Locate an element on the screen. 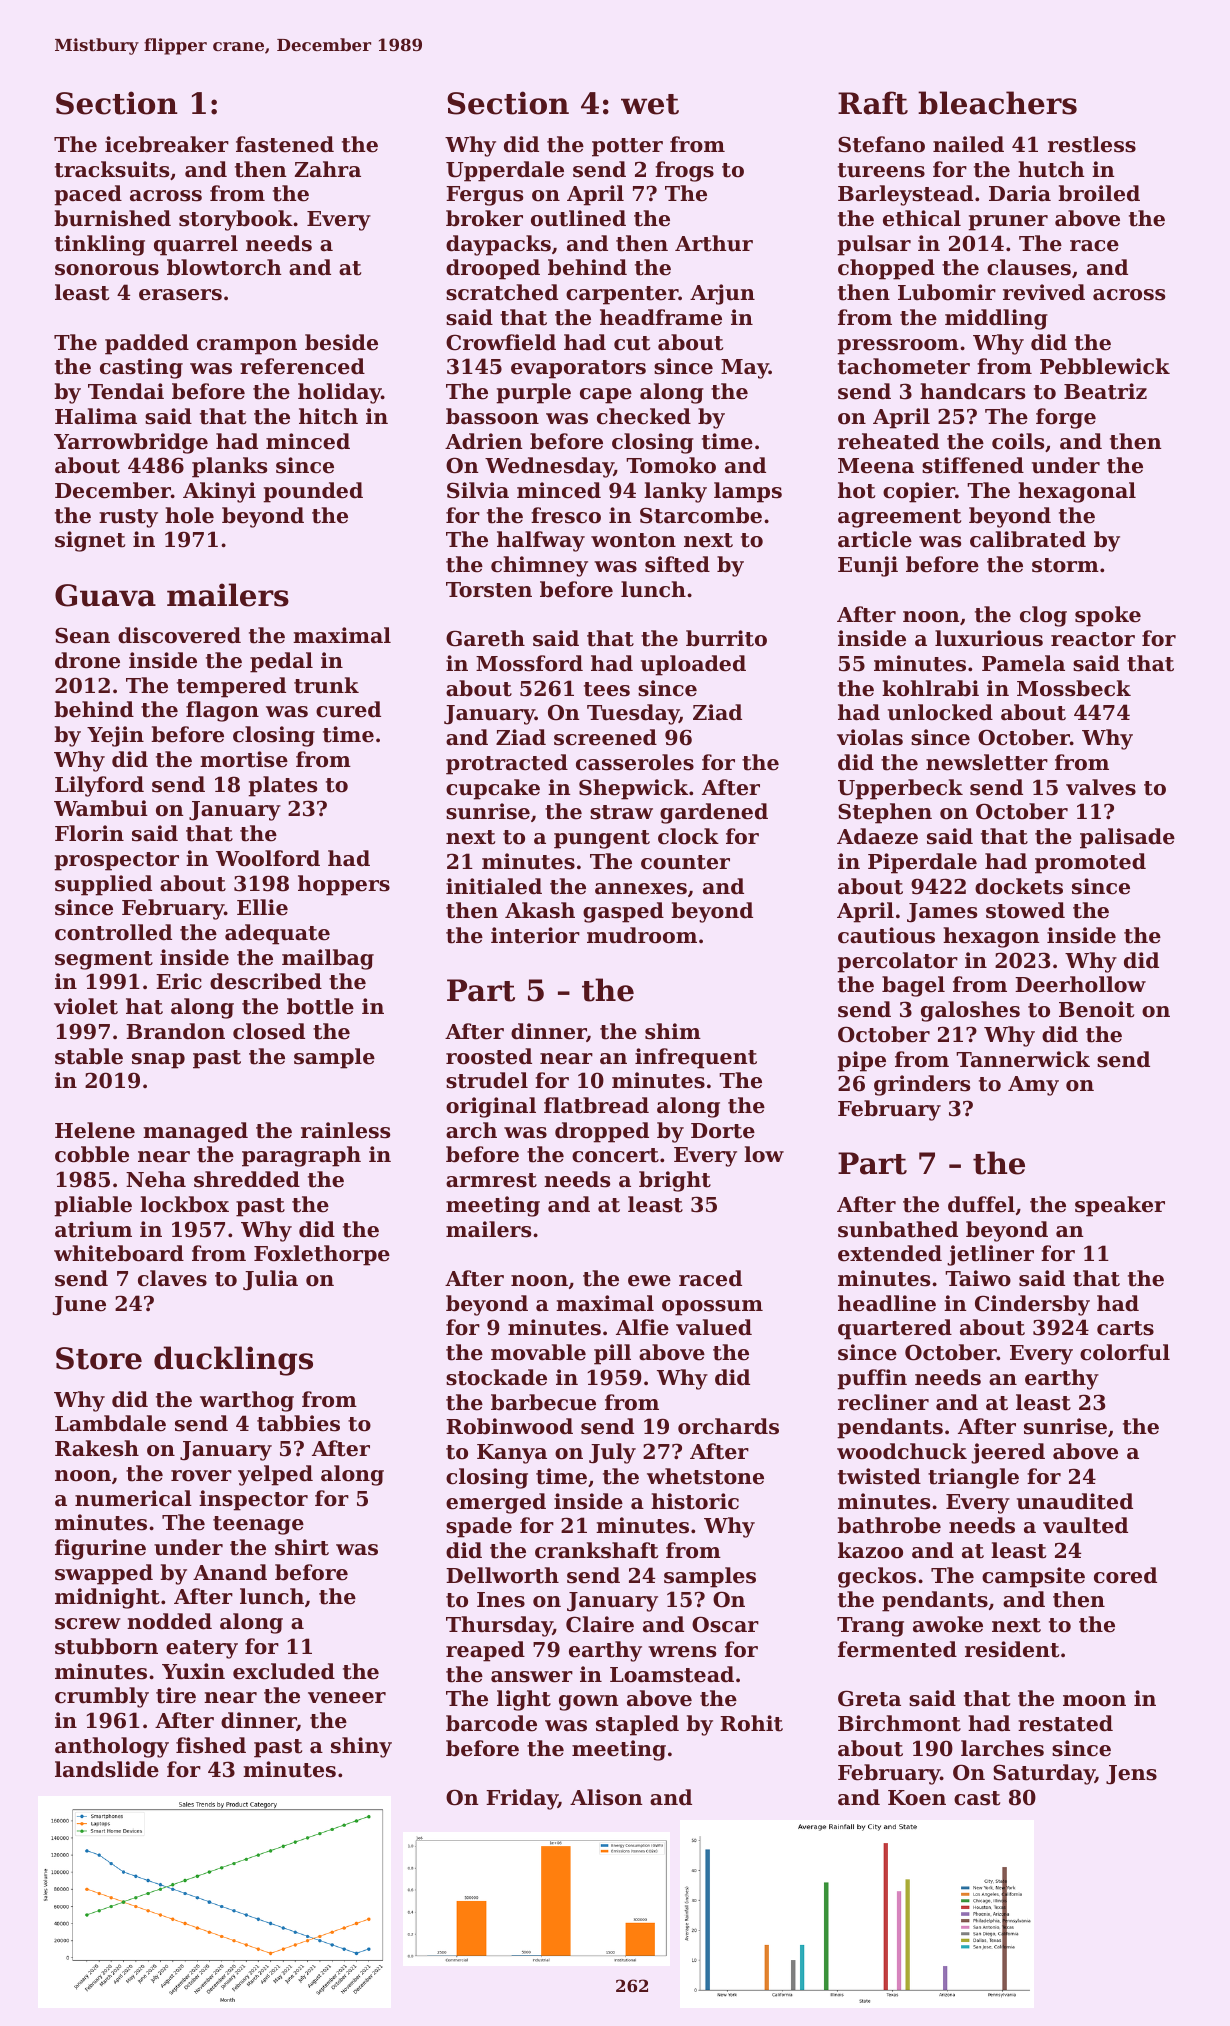  triangle is located at coordinates (973, 1478).
